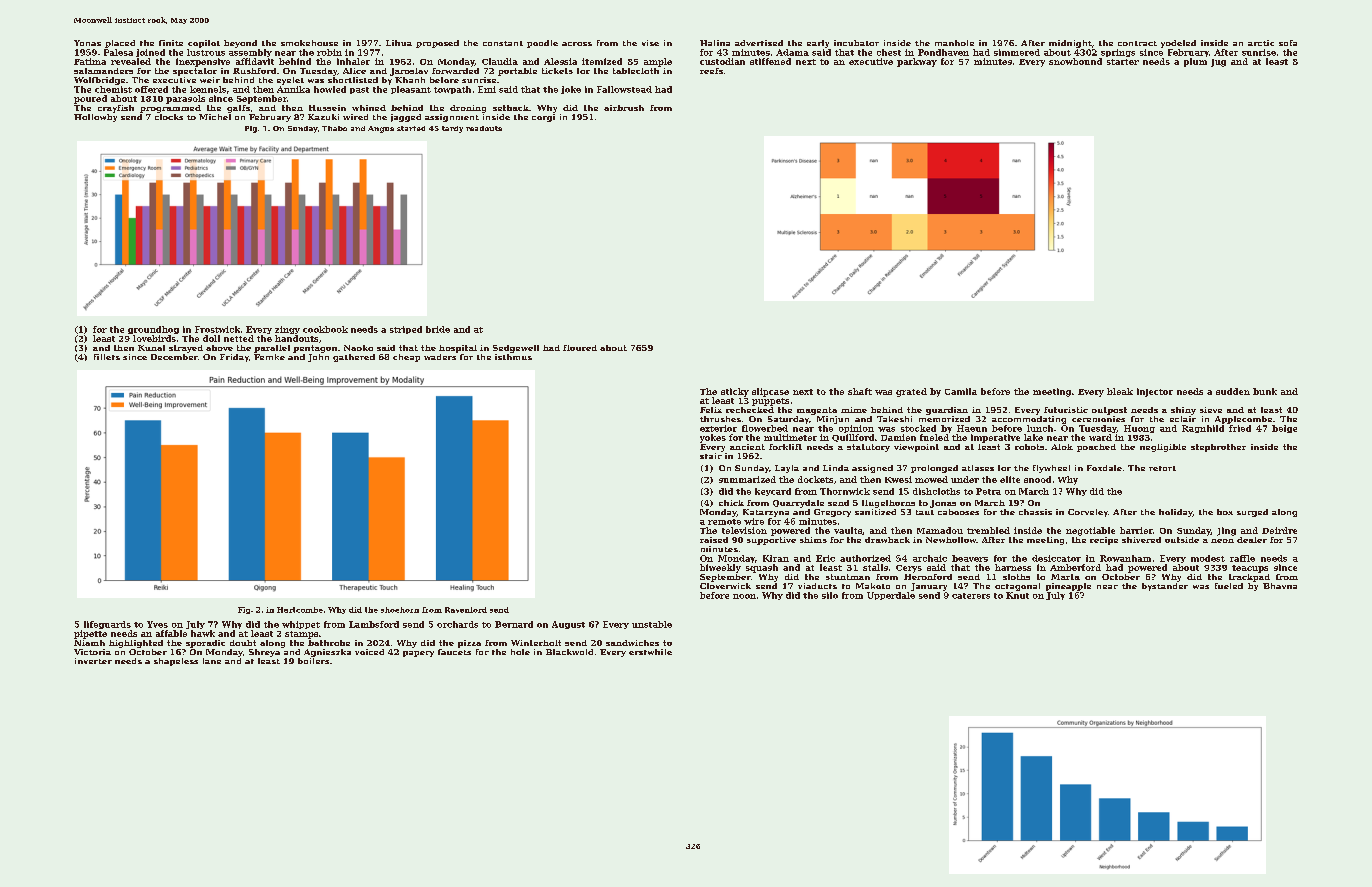 The image size is (1372, 887). I want to click on jug, so click(1218, 63).
